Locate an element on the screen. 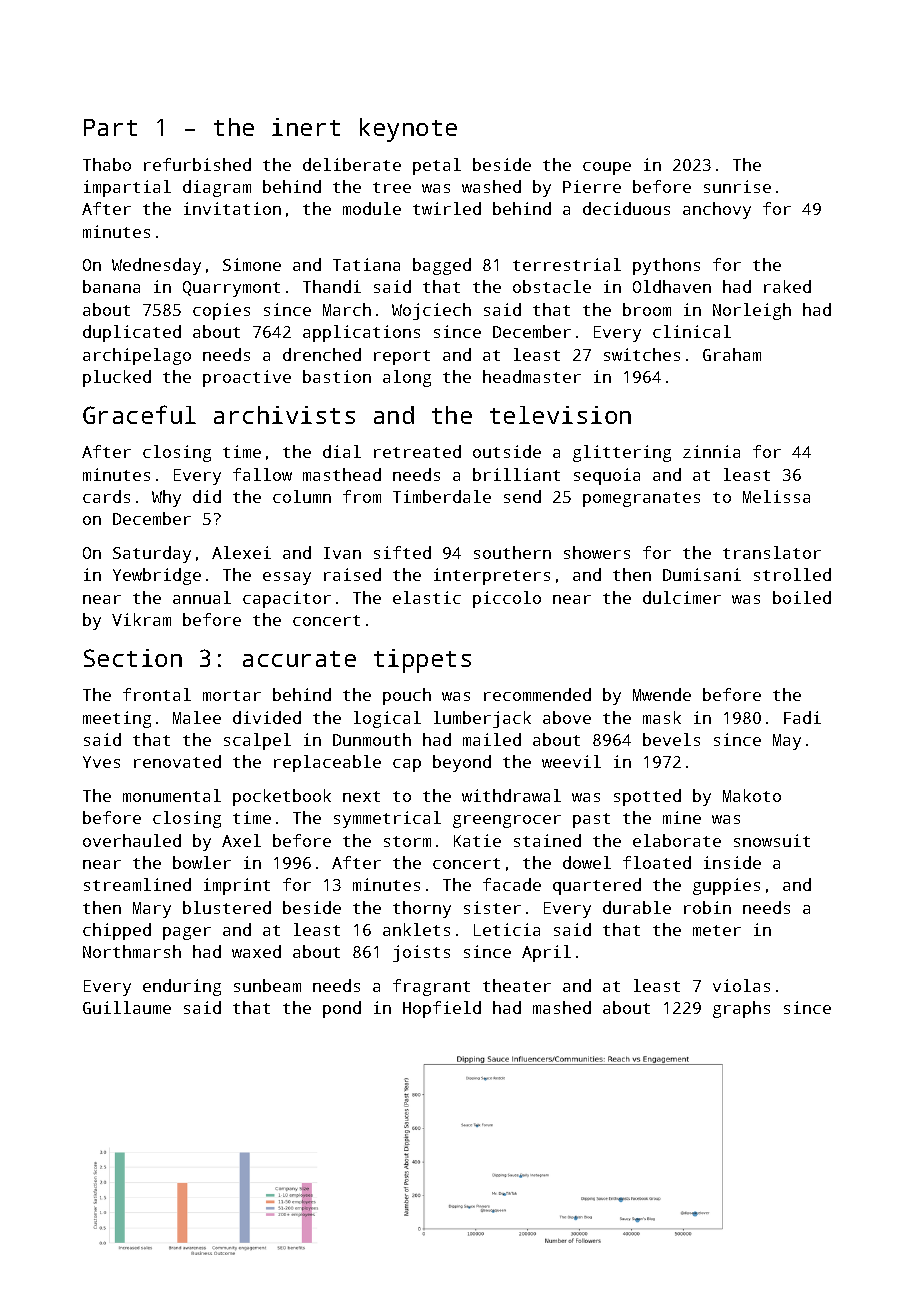  Makoto is located at coordinates (752, 795).
